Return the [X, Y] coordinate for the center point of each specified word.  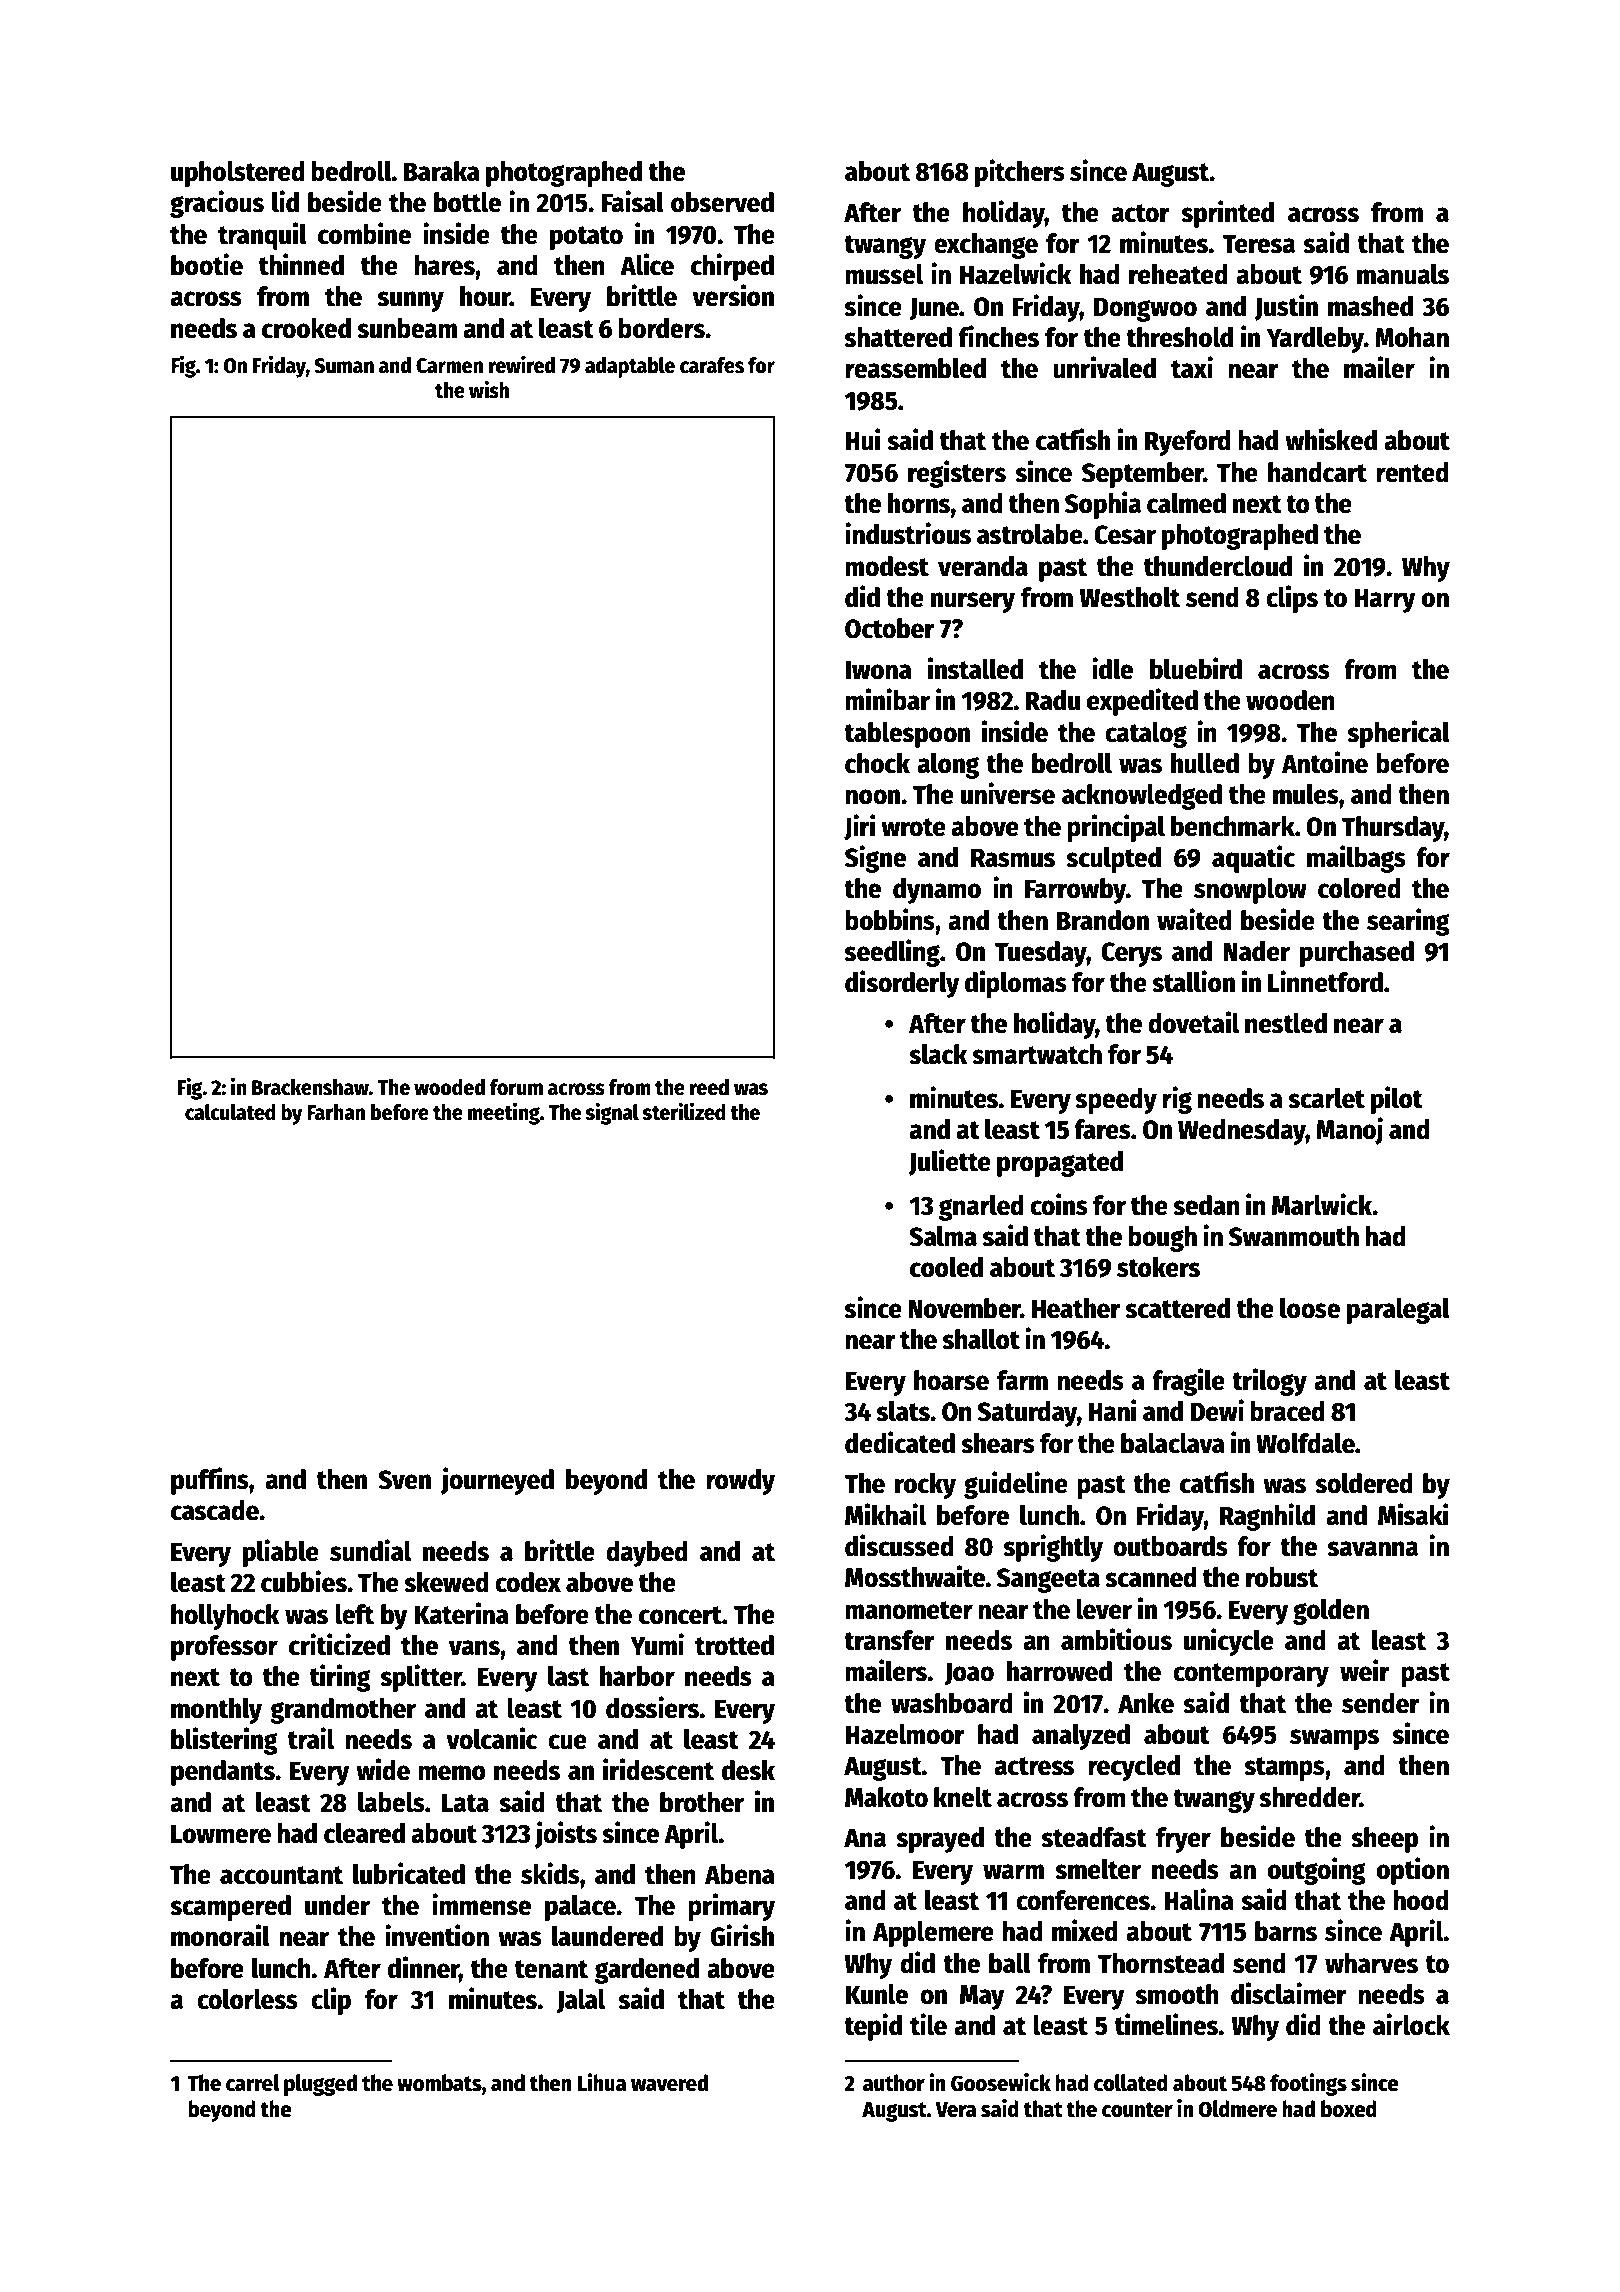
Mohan [1412, 337]
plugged [320, 2085]
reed [709, 1087]
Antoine [1325, 762]
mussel [884, 274]
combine [364, 233]
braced [1287, 1411]
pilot [1397, 1100]
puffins [210, 1481]
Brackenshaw [310, 1087]
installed [975, 668]
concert [680, 1615]
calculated [230, 1112]
